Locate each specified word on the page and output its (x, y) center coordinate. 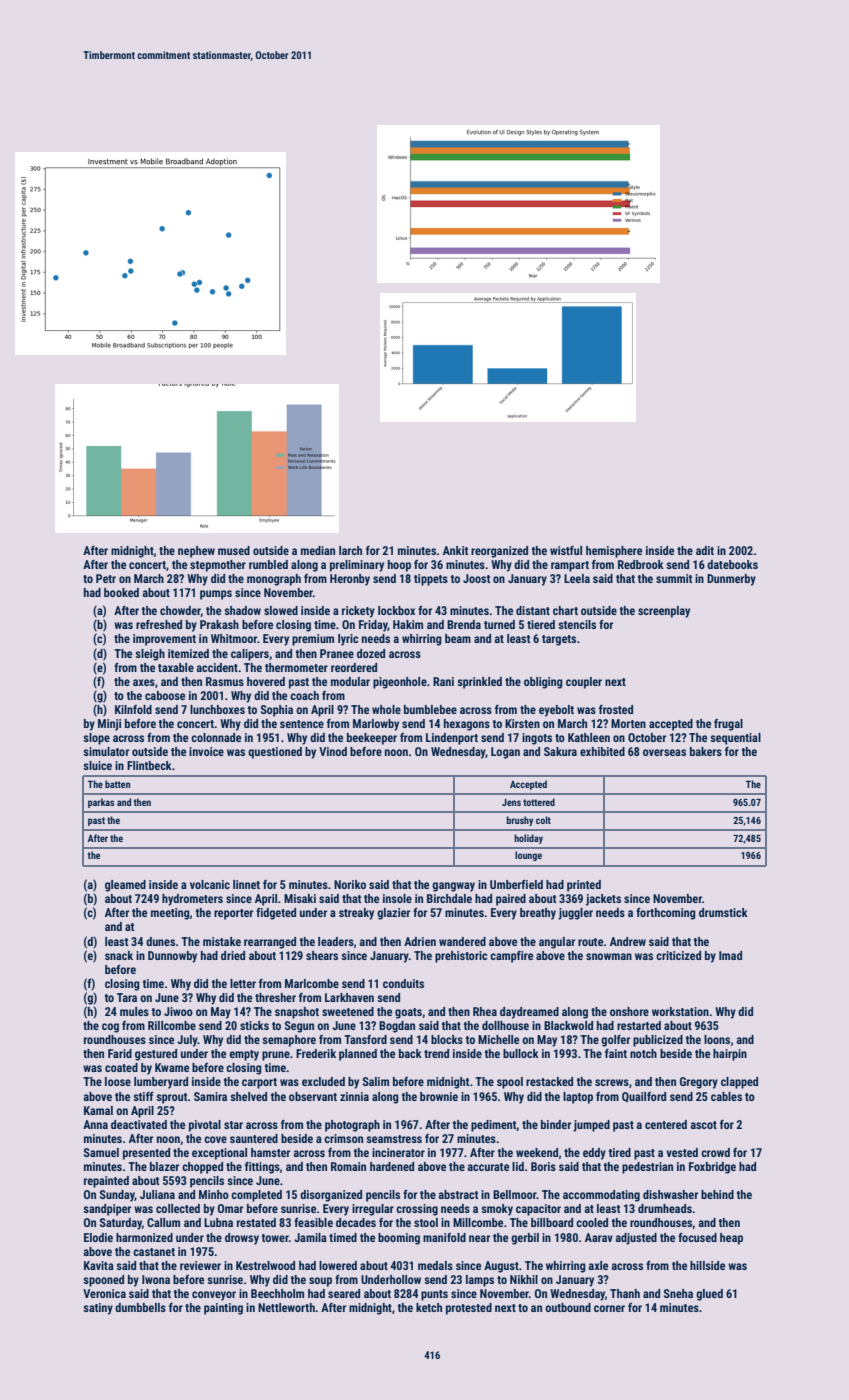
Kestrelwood (265, 1265)
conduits (403, 983)
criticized (678, 955)
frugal (728, 725)
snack (119, 955)
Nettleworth (286, 1307)
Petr (106, 578)
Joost (476, 578)
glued (709, 1295)
